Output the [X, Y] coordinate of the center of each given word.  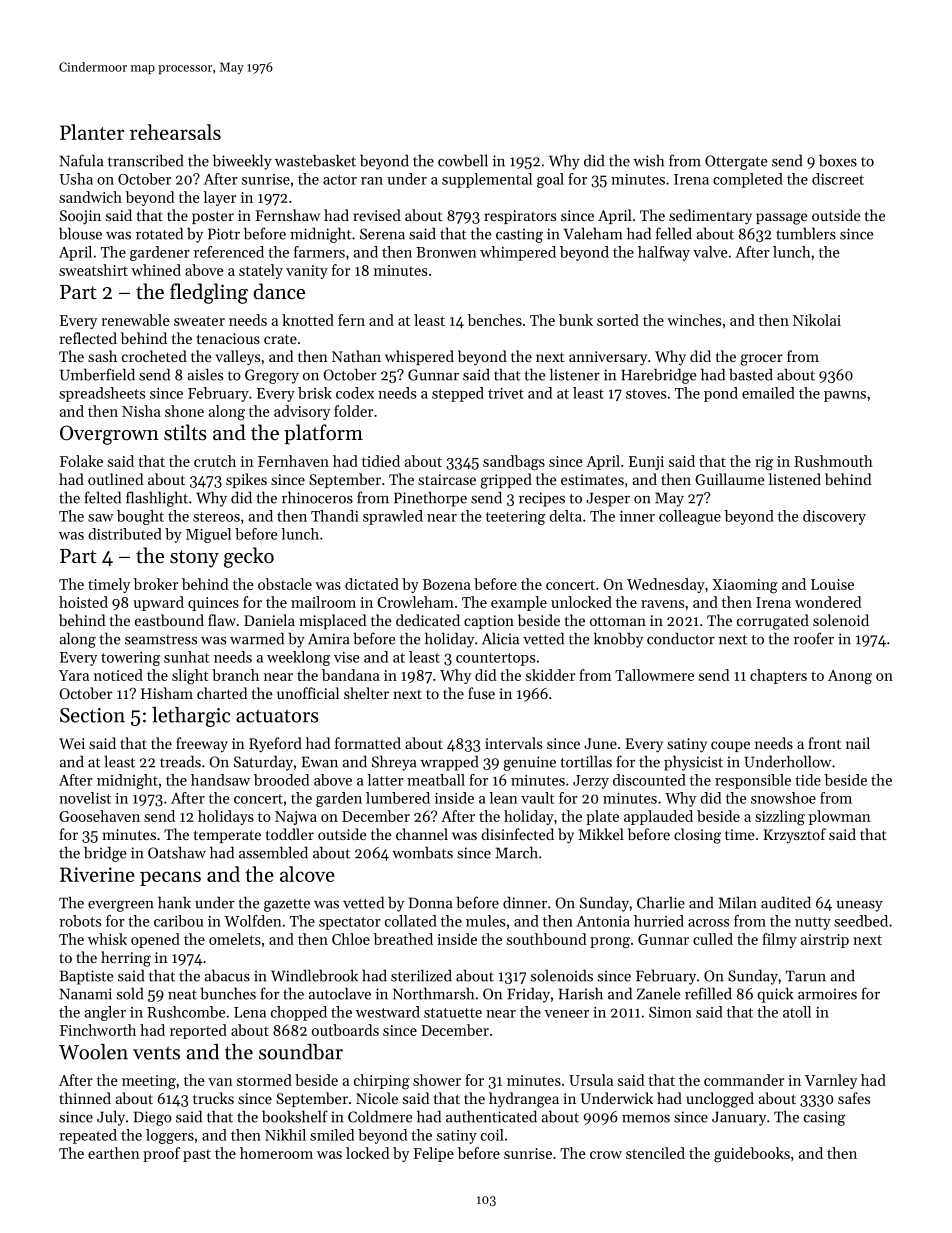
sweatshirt [93, 270]
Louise [832, 584]
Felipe [433, 1154]
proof [161, 1154]
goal [550, 180]
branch [235, 675]
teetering [515, 518]
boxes [838, 160]
